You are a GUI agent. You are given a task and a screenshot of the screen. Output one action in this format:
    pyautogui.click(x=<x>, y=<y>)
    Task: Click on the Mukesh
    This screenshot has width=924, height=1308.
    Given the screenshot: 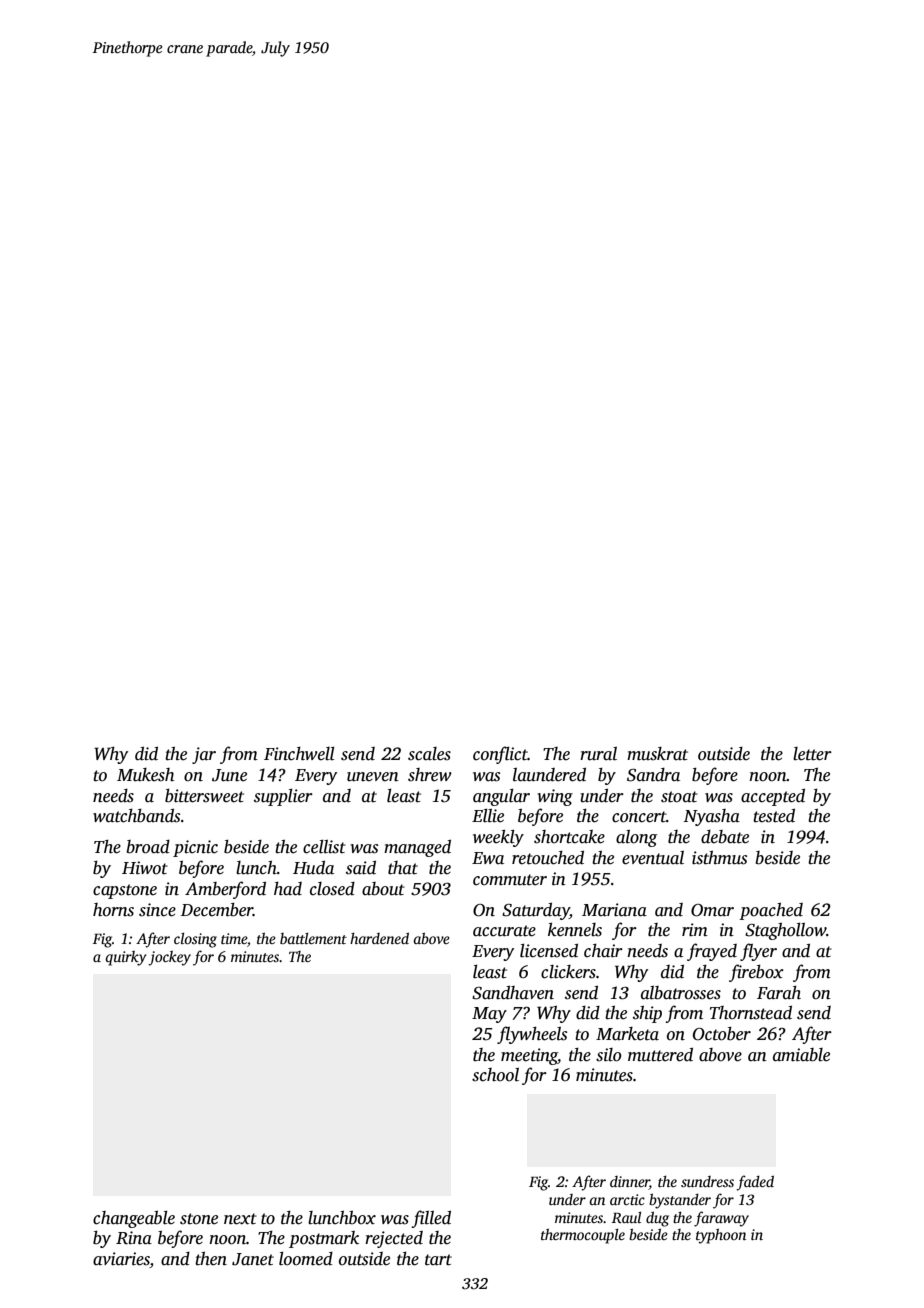 What is the action you would take?
    pyautogui.click(x=145, y=775)
